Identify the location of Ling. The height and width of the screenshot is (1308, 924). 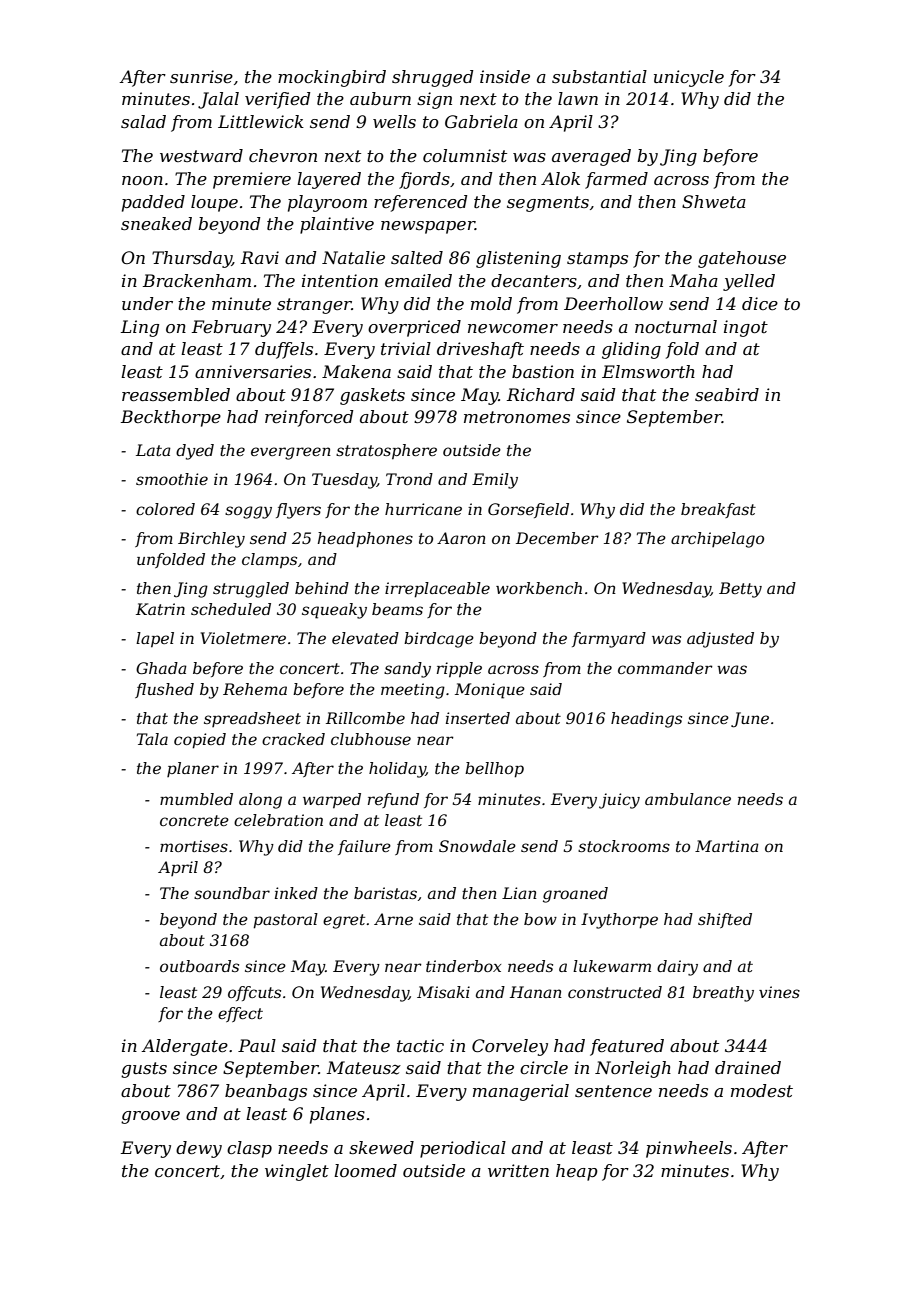
(140, 328).
